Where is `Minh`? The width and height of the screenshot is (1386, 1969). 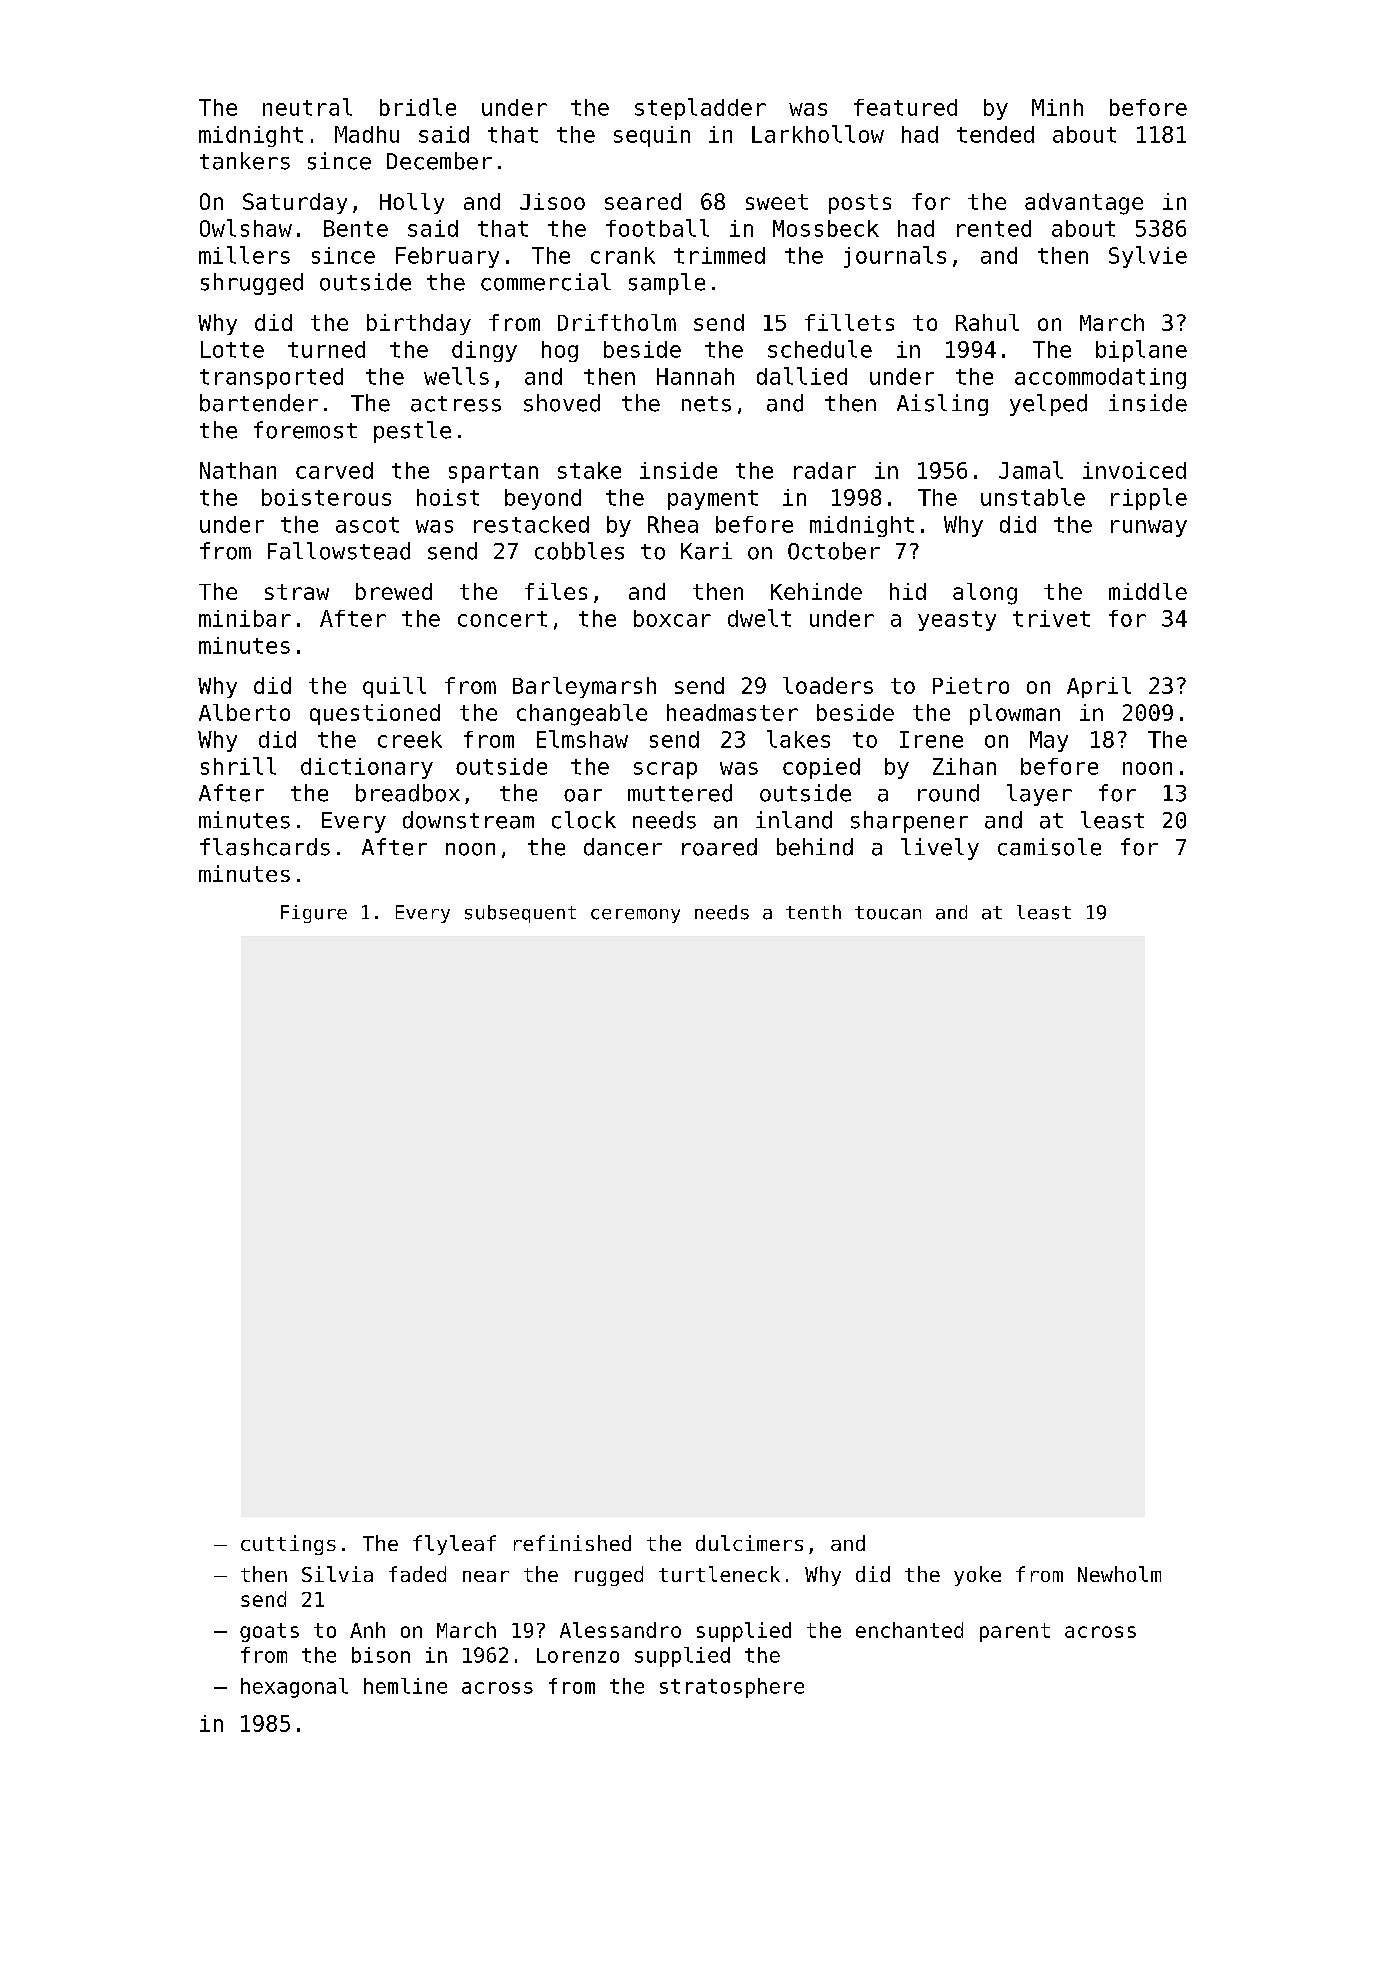 Minh is located at coordinates (1057, 107).
